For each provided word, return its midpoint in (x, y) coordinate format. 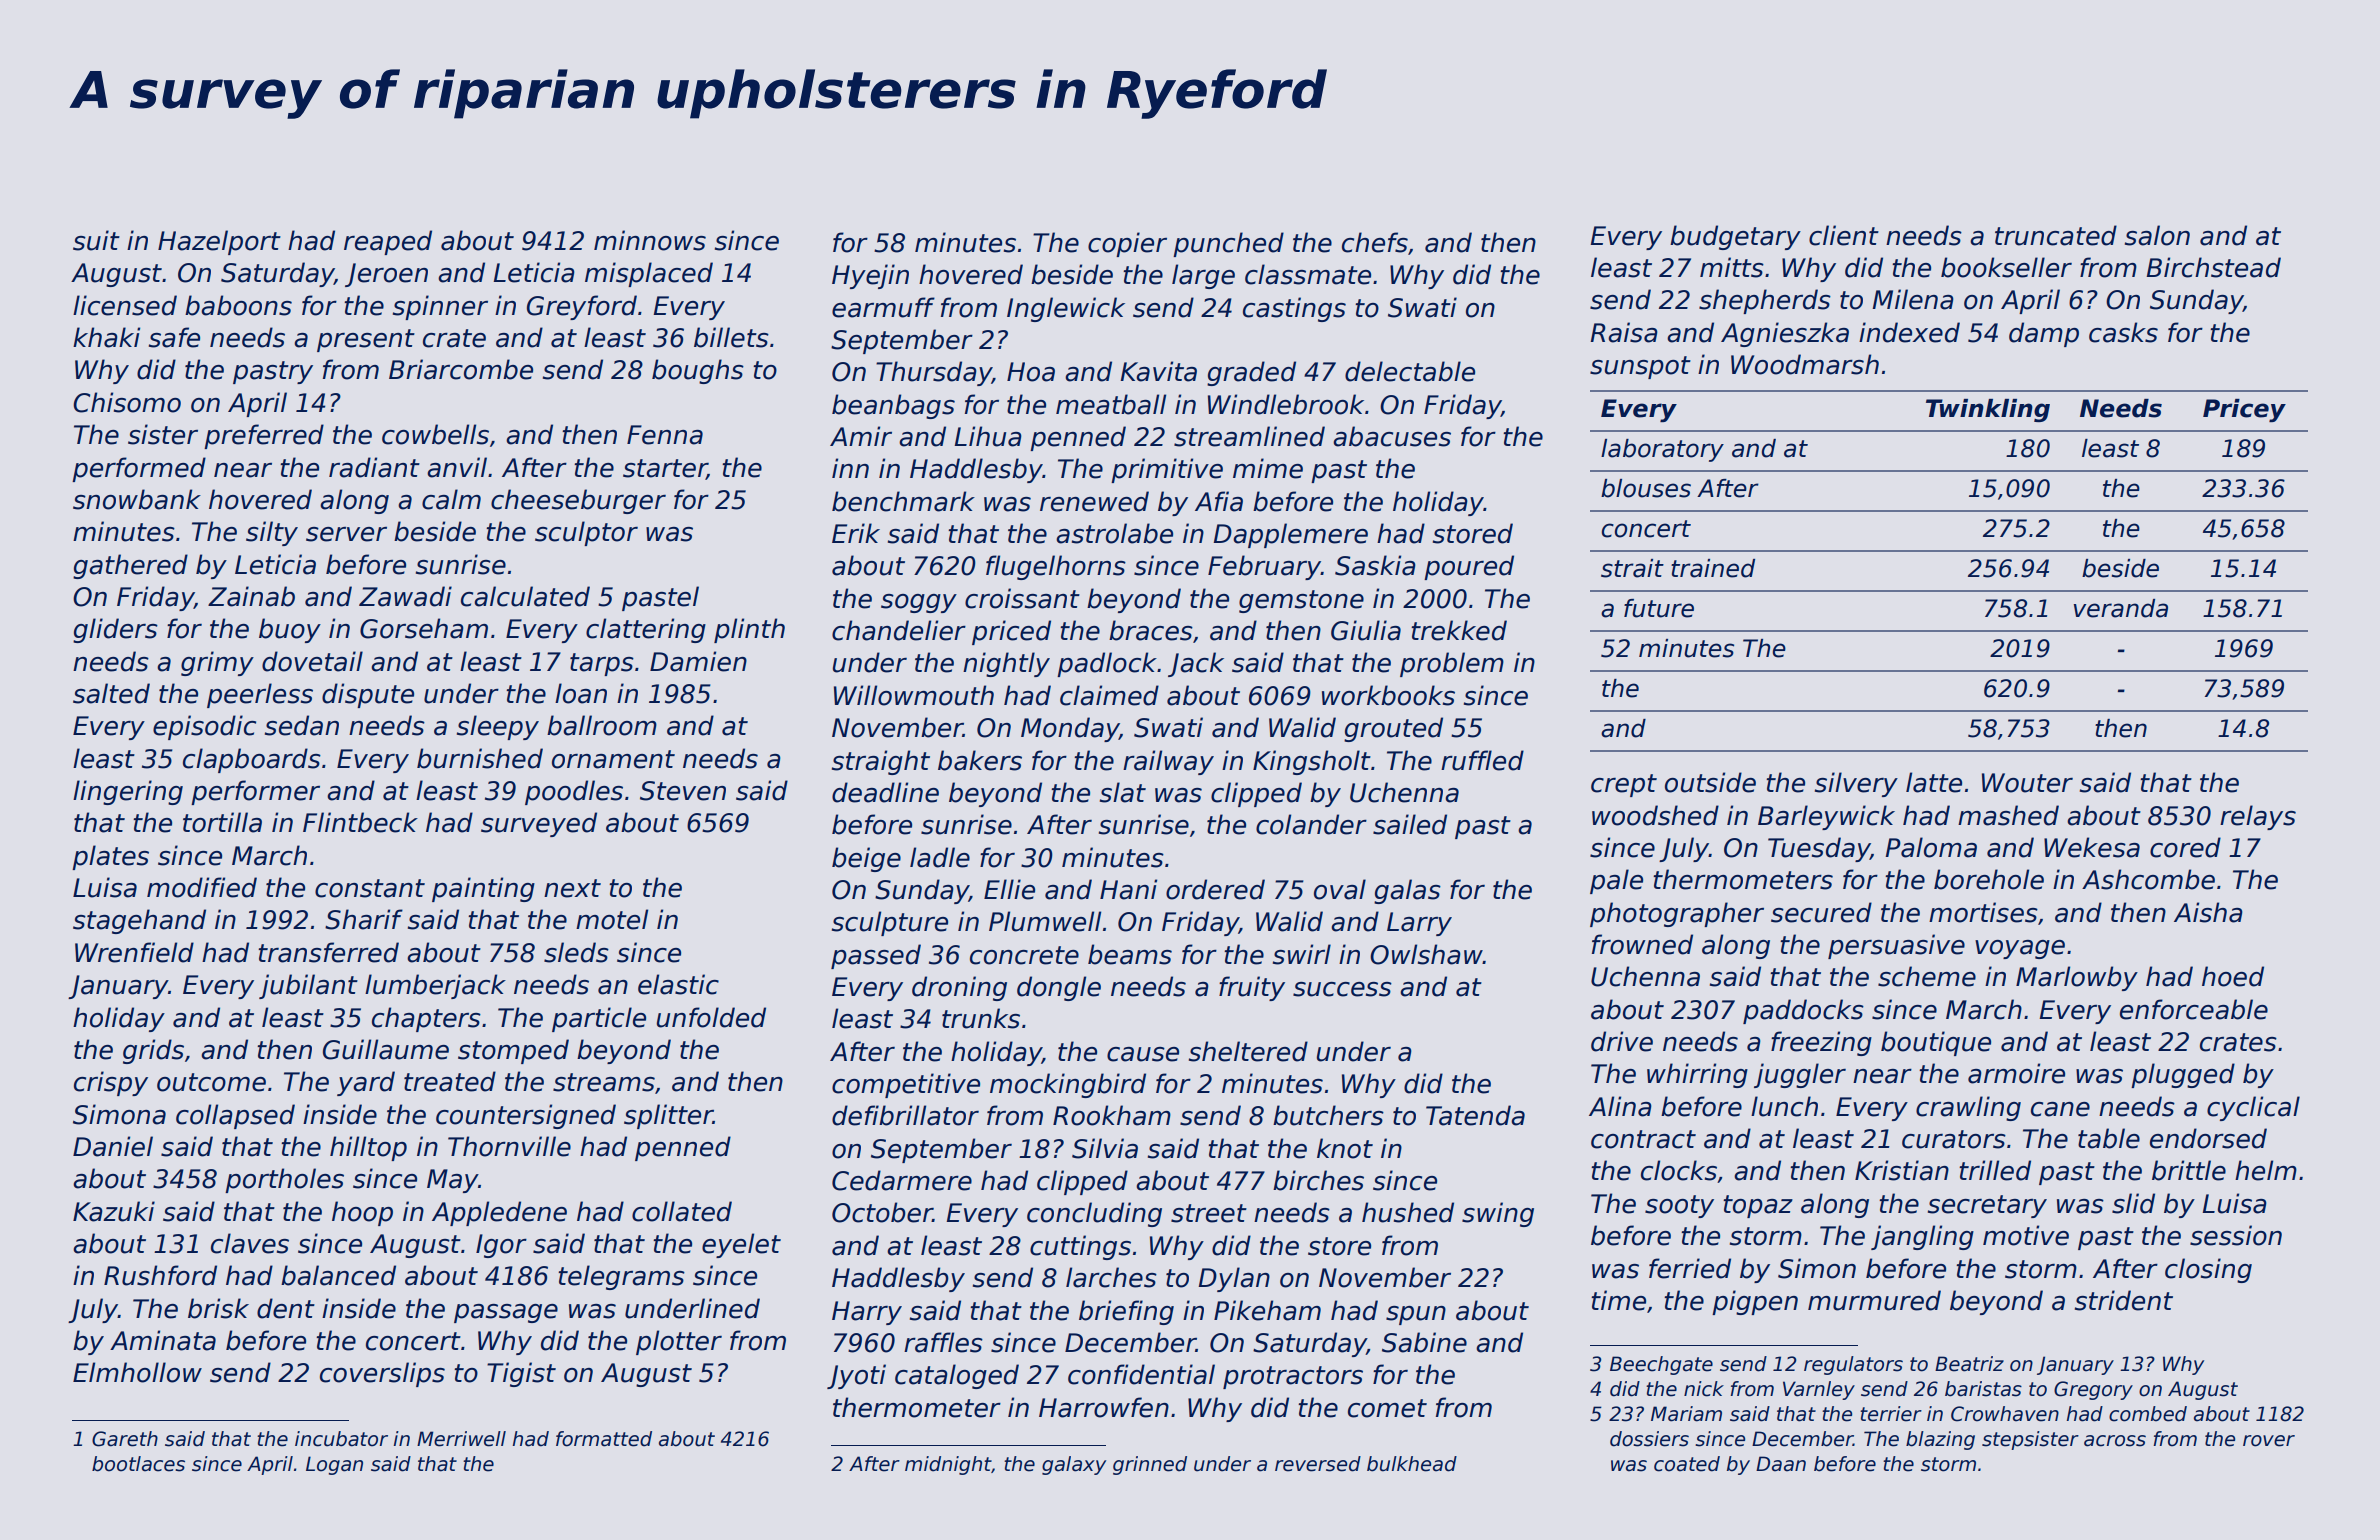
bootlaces (138, 1464)
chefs (1375, 242)
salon (2157, 235)
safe (174, 337)
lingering (128, 792)
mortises (1983, 912)
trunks (981, 1018)
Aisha (2208, 912)
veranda (2121, 608)
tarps (602, 664)
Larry (1419, 924)
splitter (668, 1116)
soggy (919, 603)
